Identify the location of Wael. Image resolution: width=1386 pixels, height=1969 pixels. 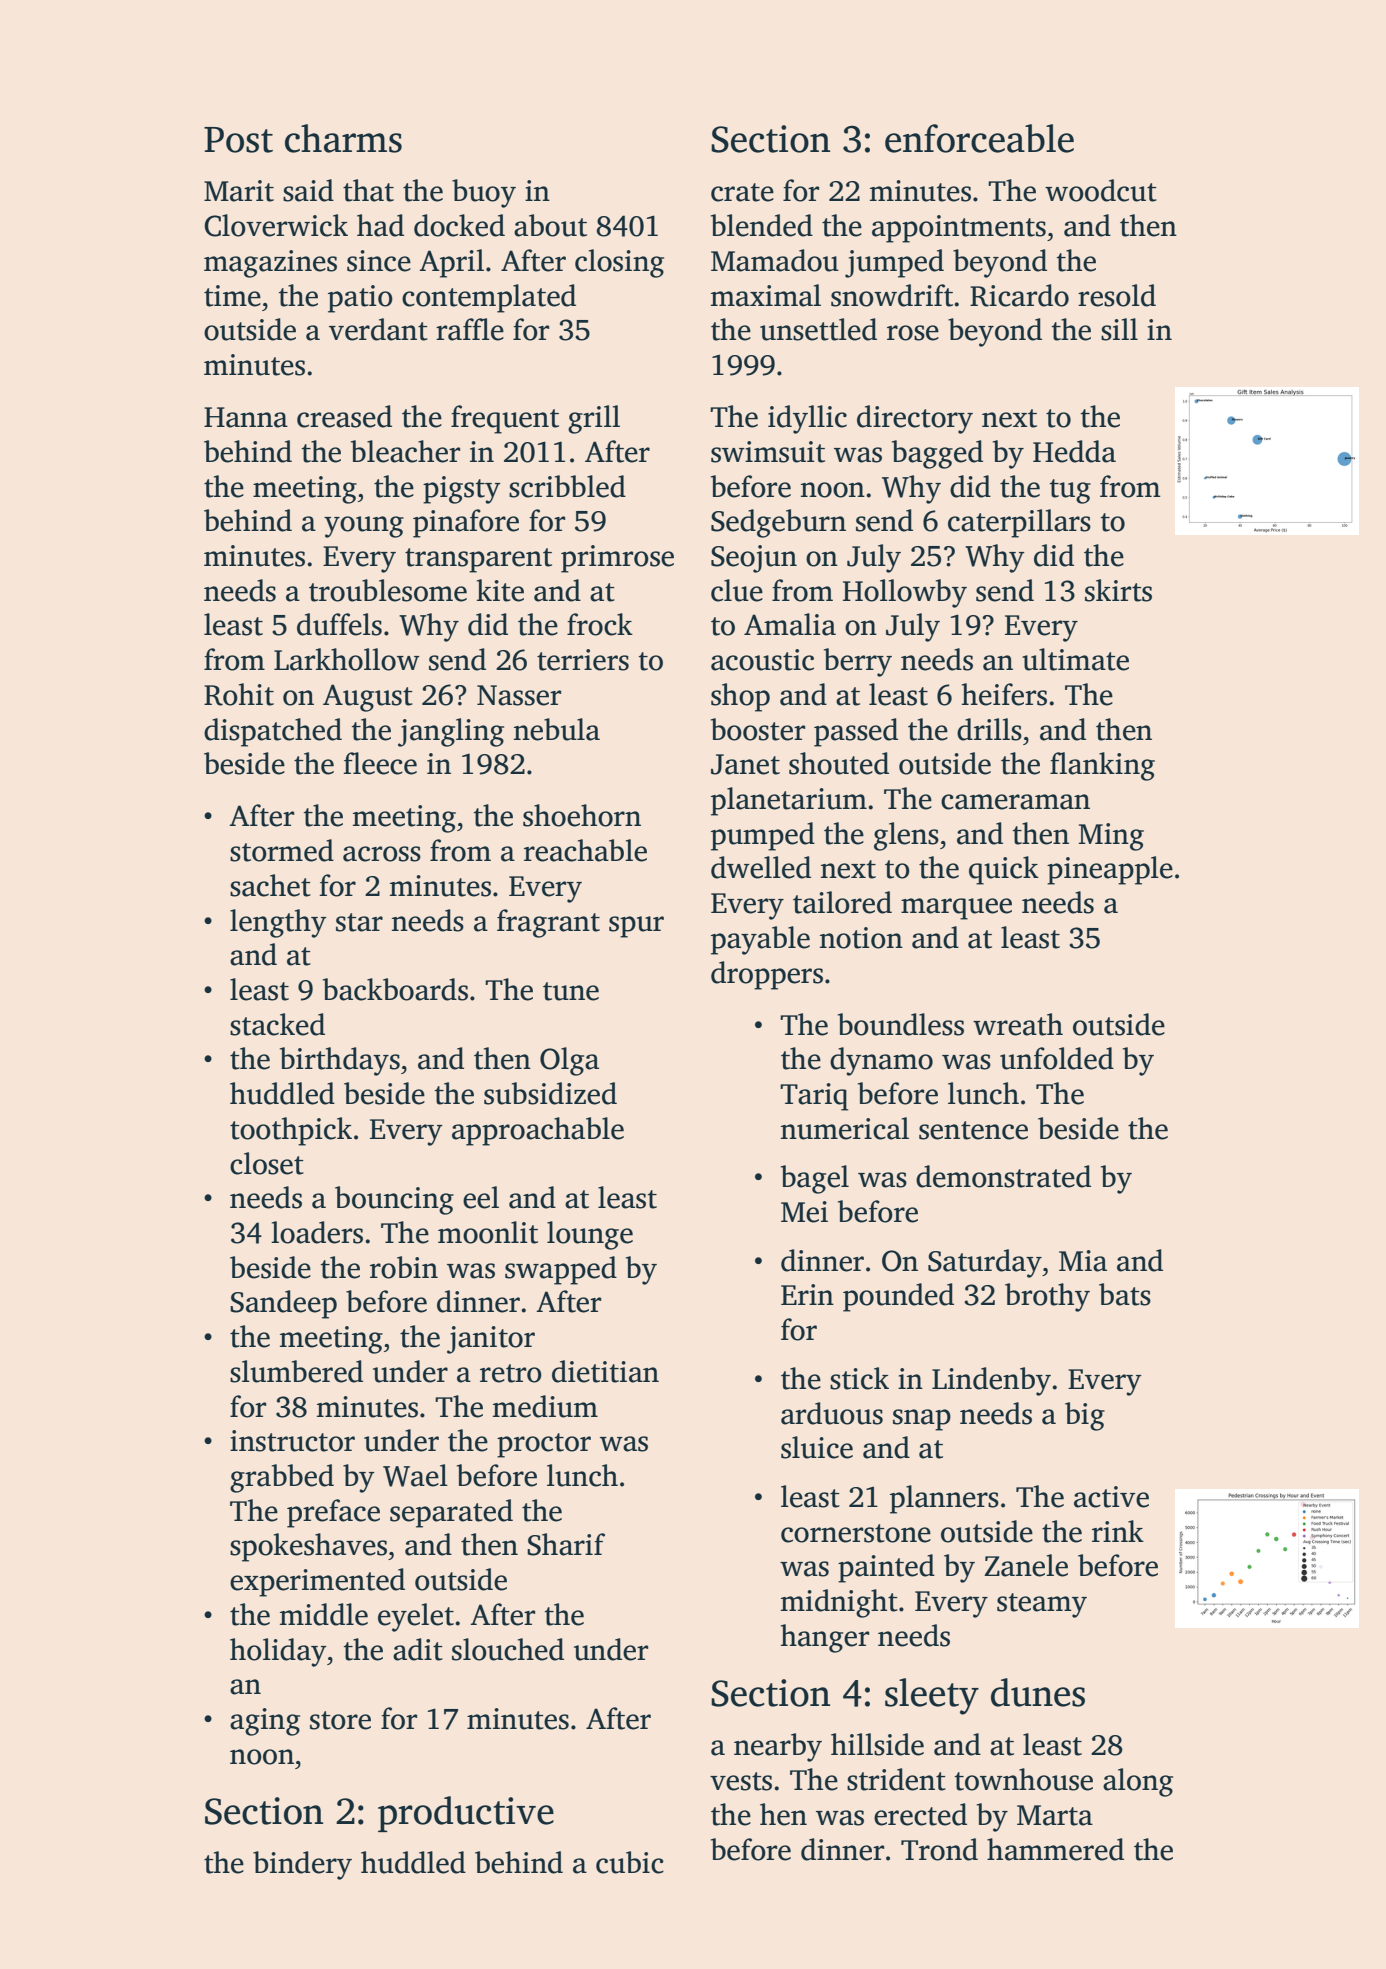
(415, 1475).
